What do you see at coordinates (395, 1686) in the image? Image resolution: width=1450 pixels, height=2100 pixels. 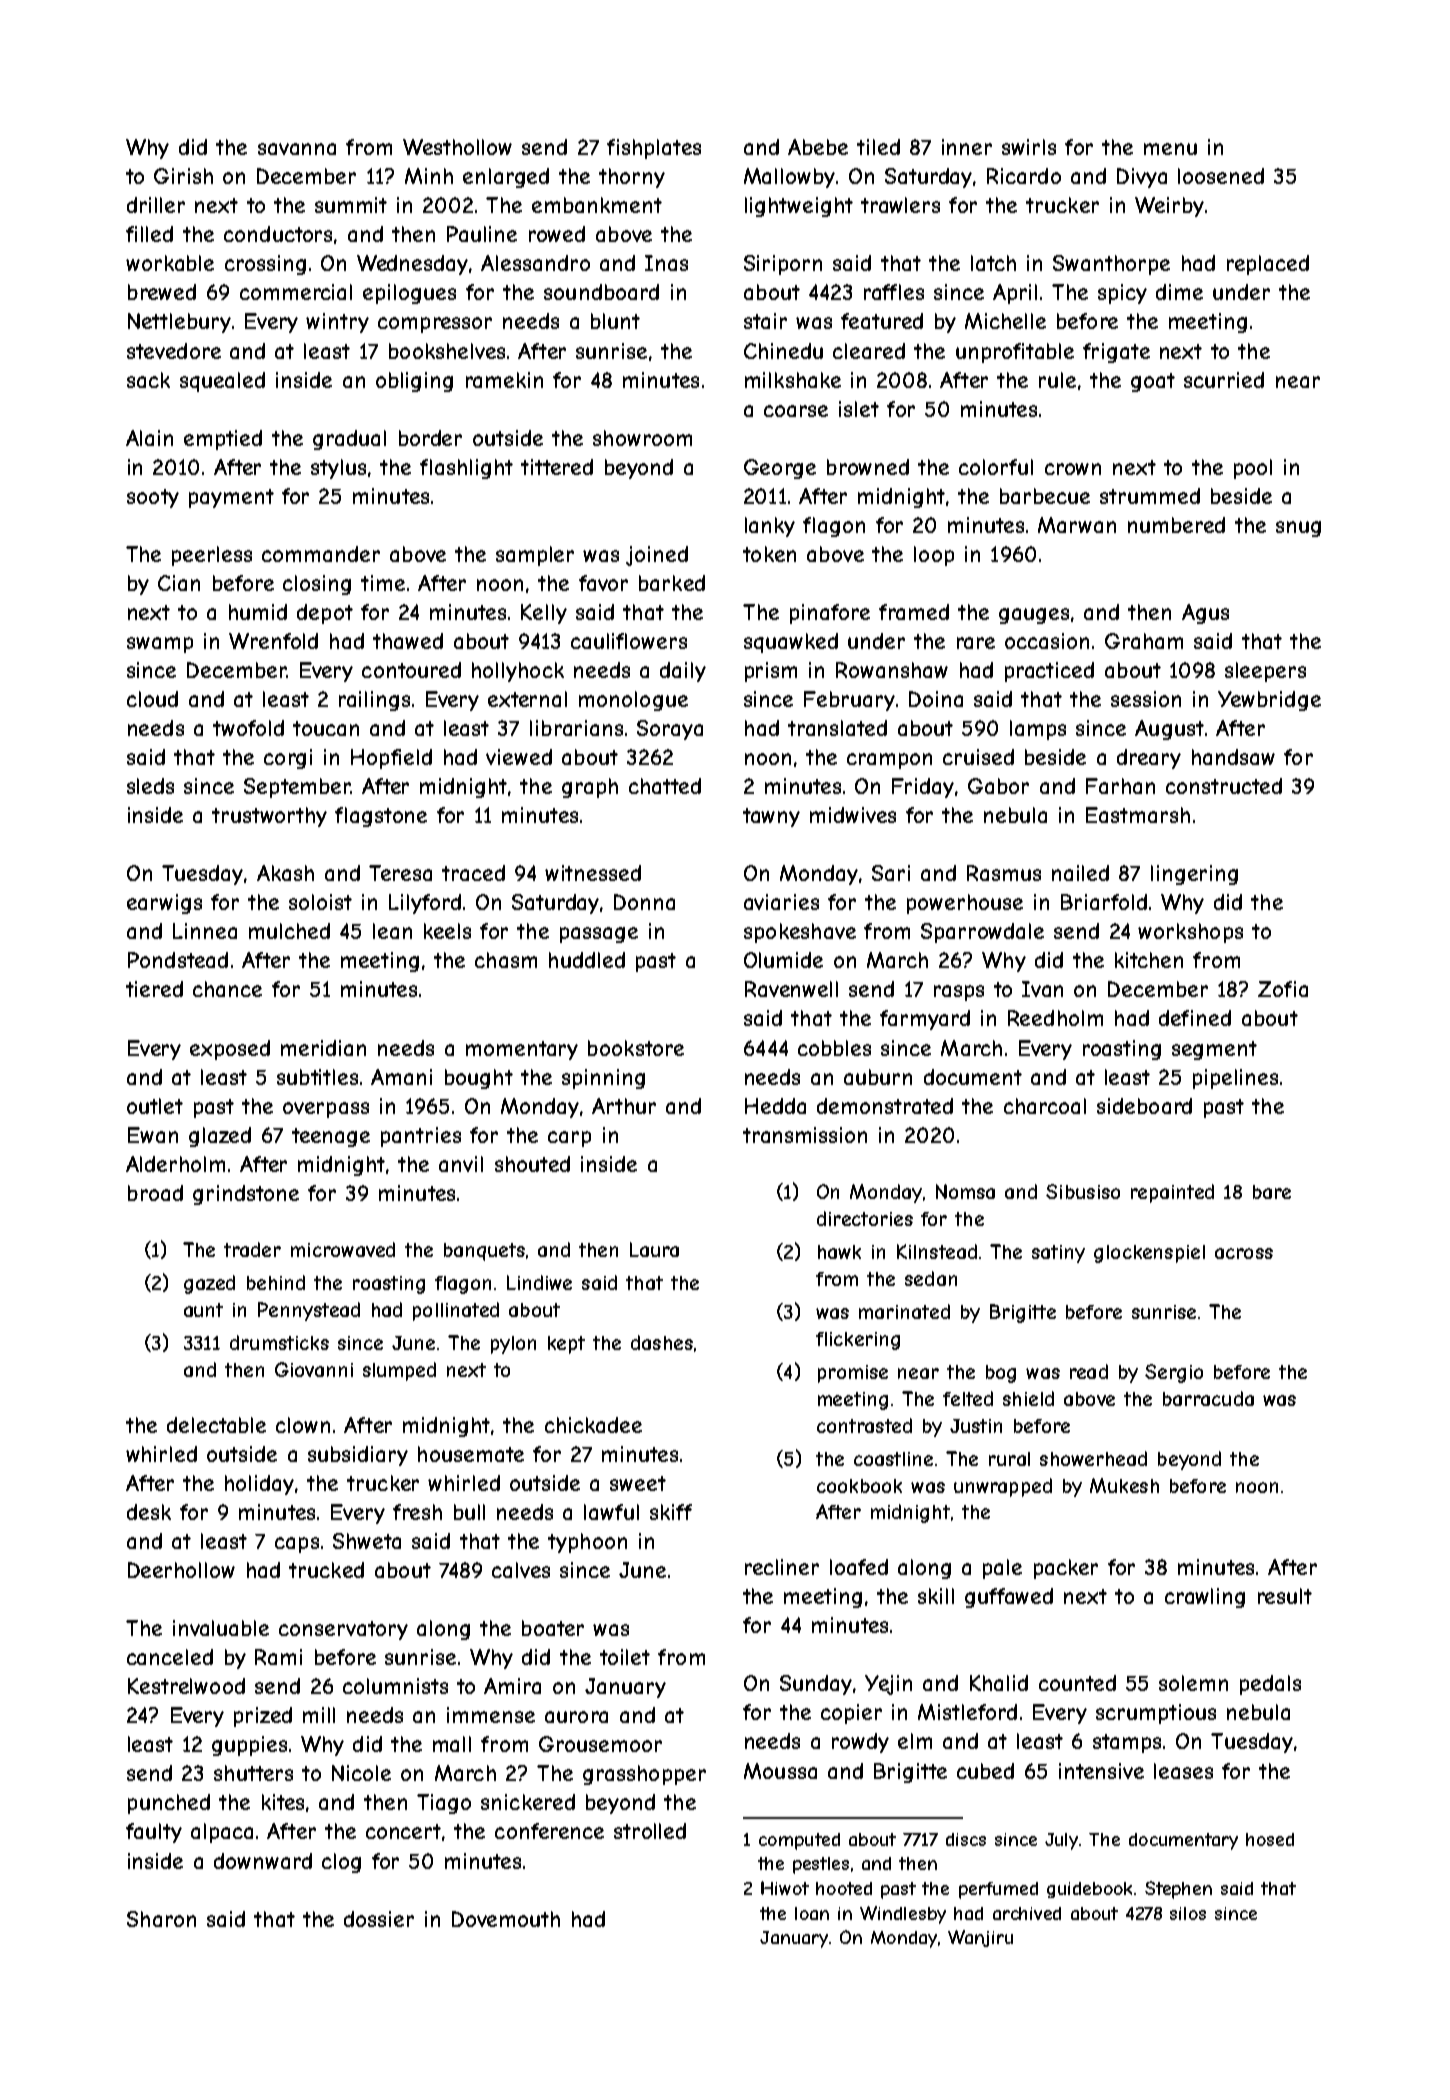 I see `columnists` at bounding box center [395, 1686].
